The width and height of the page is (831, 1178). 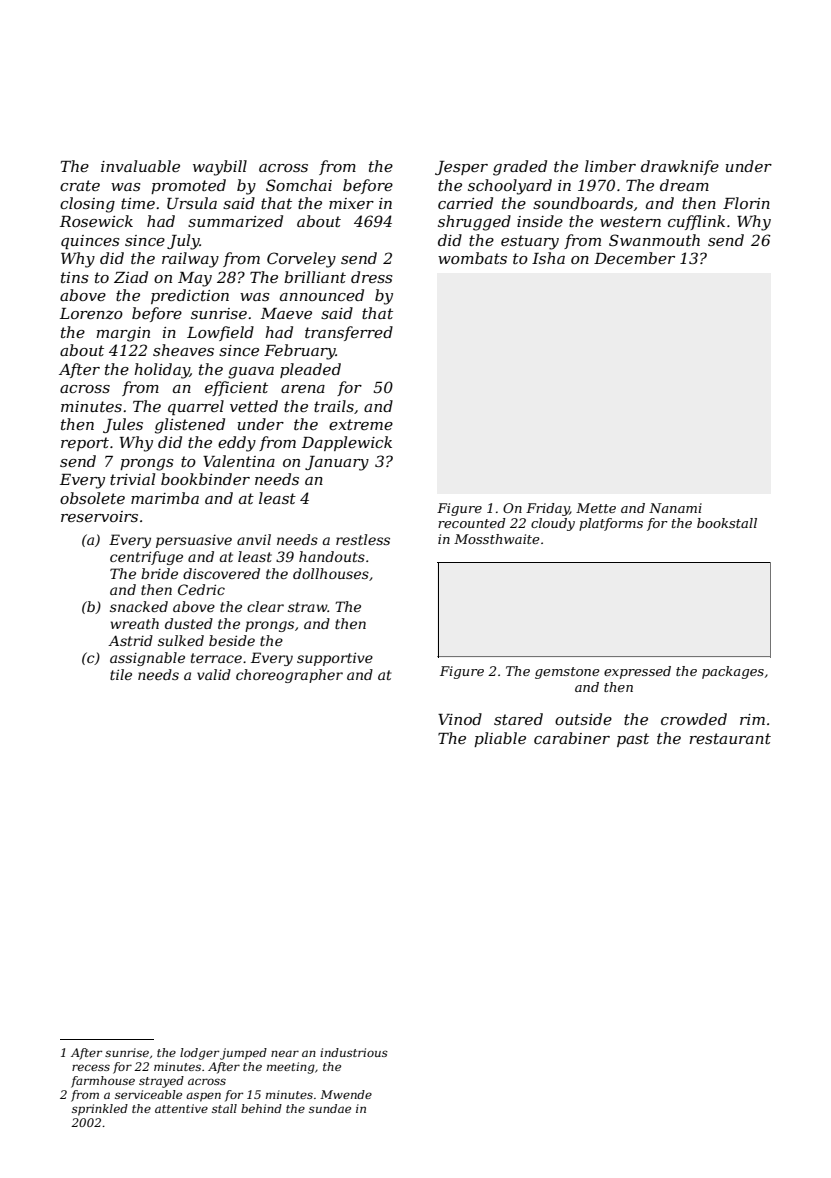 I want to click on Mwende, so click(x=346, y=1094).
